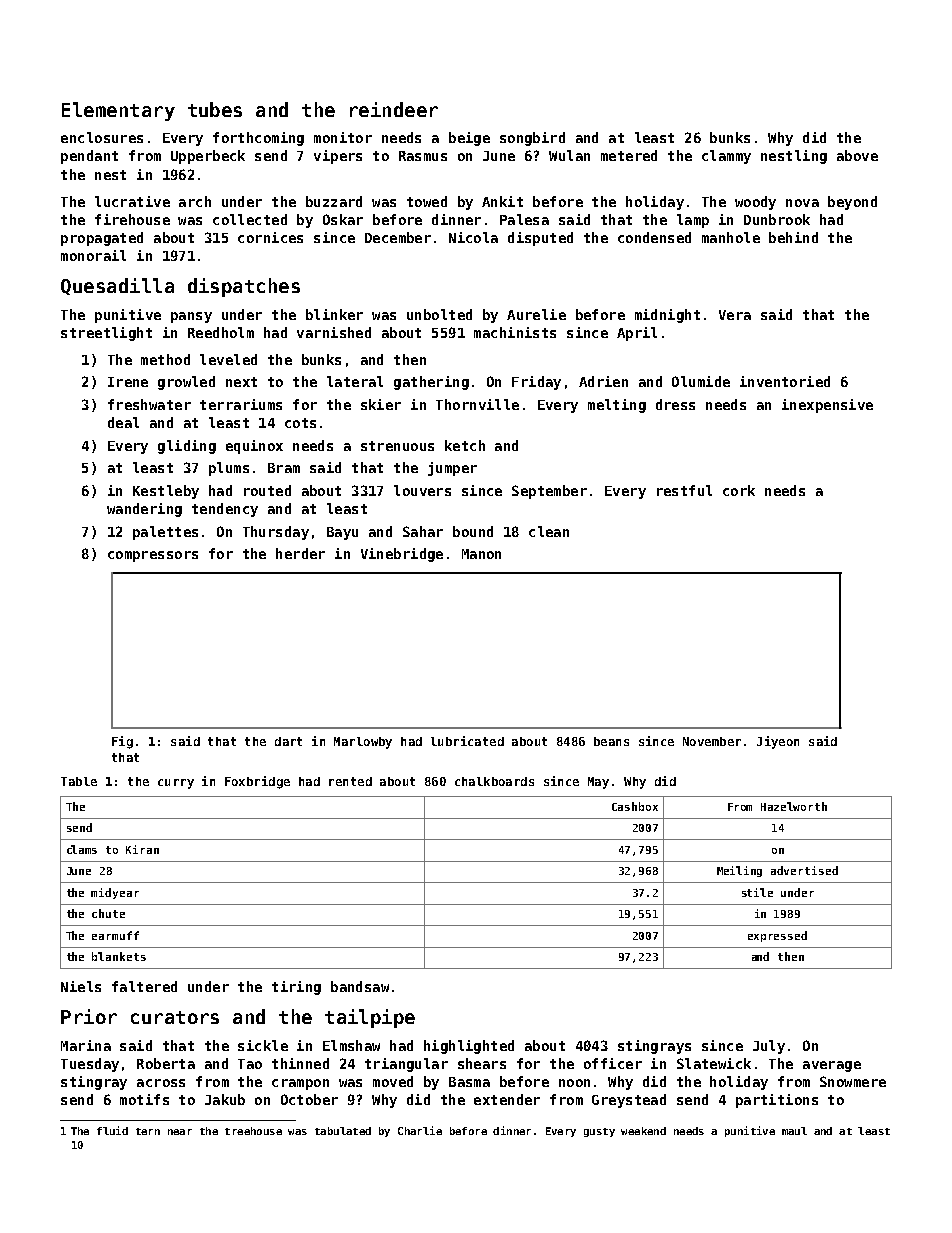 The image size is (952, 1233). Describe the element at coordinates (117, 286) in the image. I see `Quesadilla` at that location.
